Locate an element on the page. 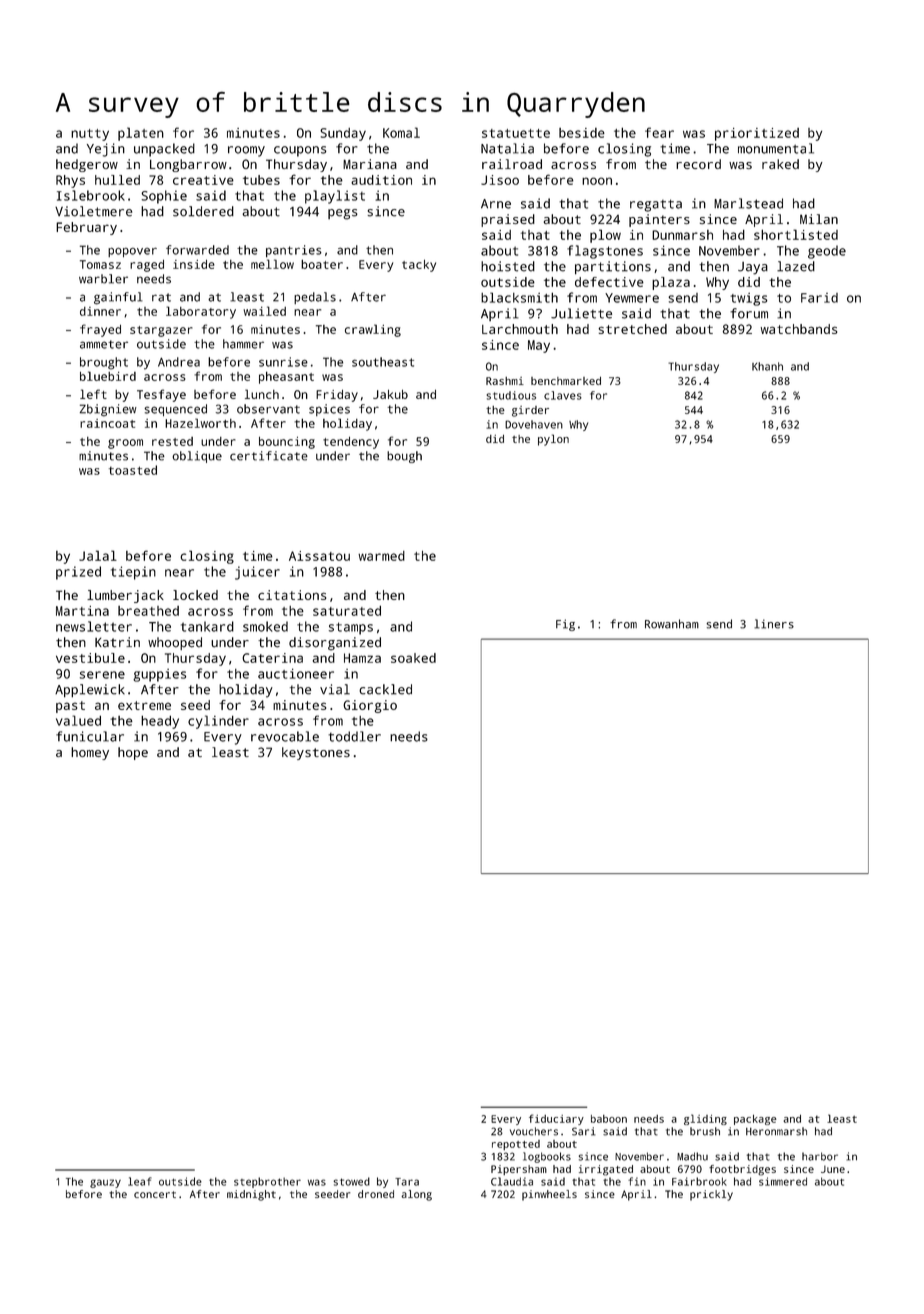 The image size is (924, 1314). hope is located at coordinates (133, 753).
